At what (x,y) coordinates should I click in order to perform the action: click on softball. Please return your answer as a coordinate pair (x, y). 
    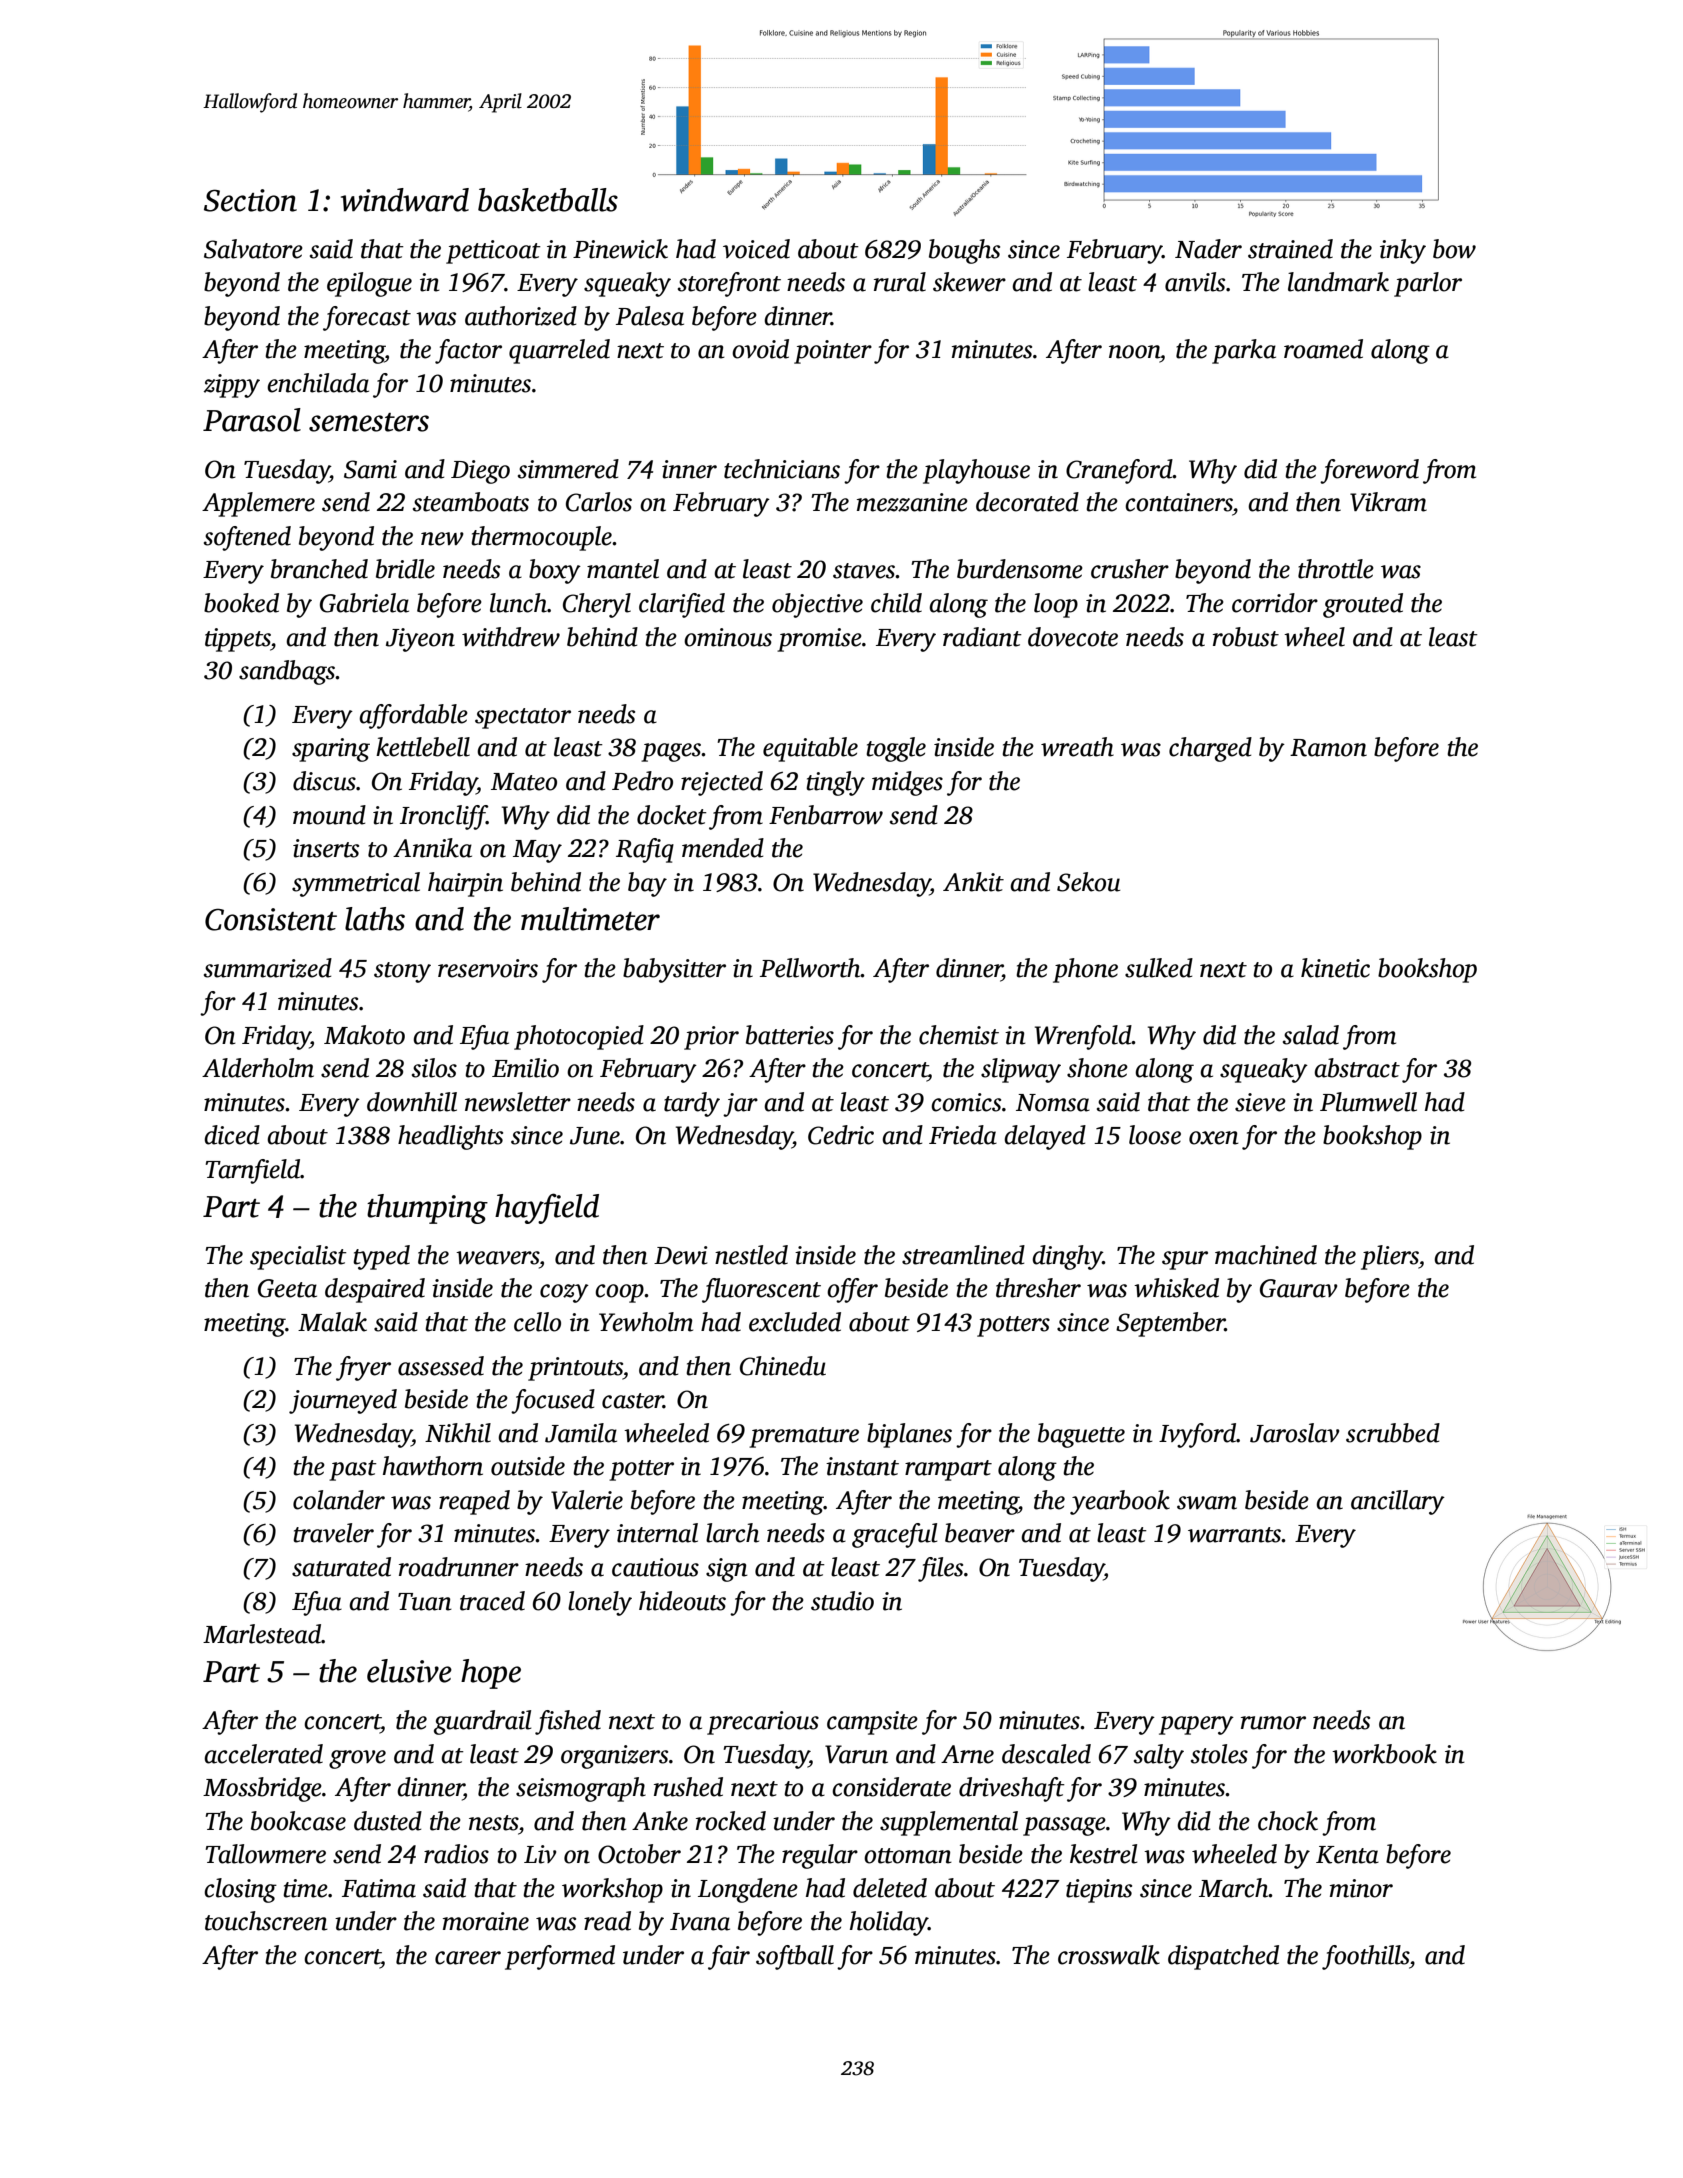
    Looking at the image, I should click on (795, 1957).
